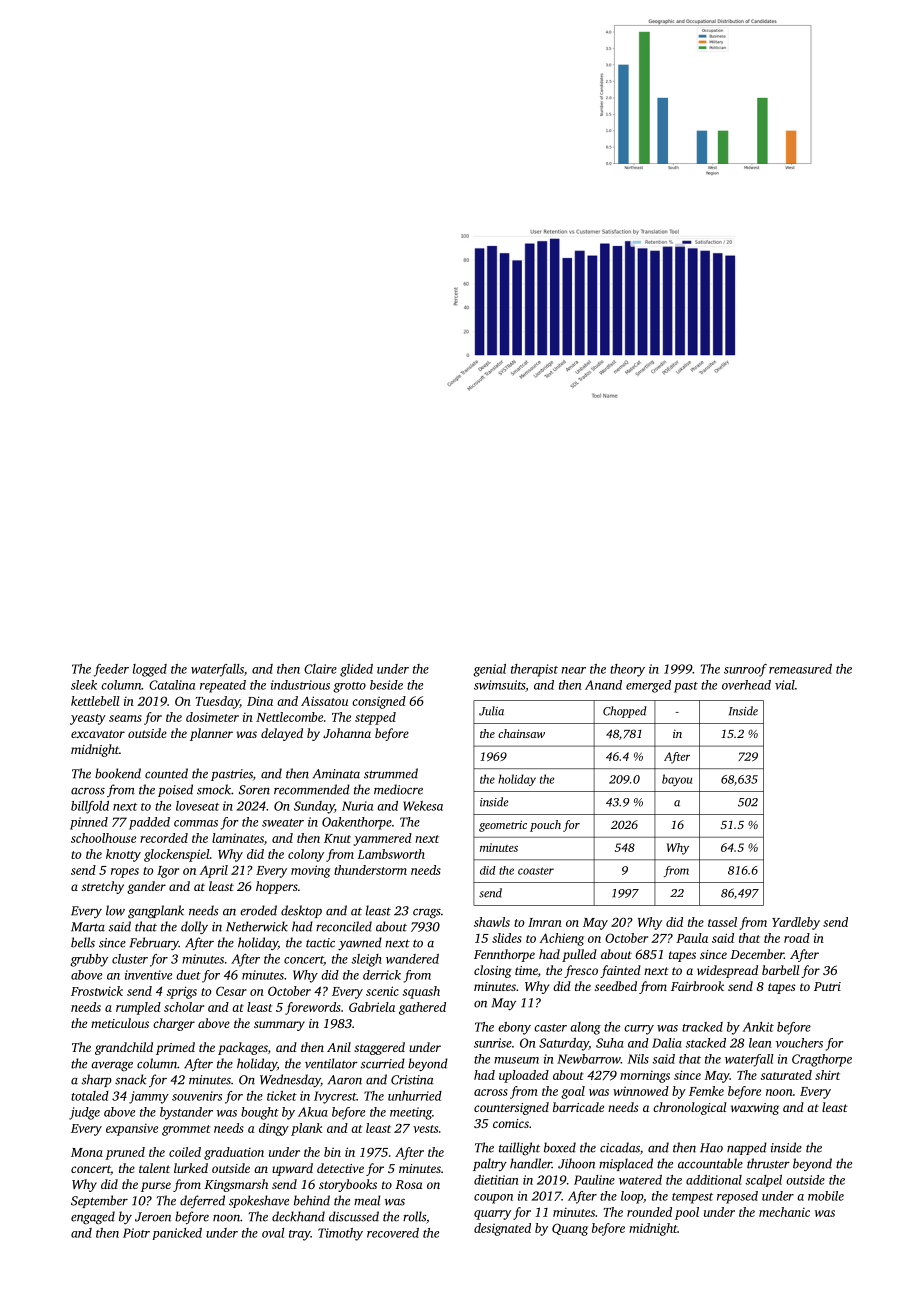 Image resolution: width=924 pixels, height=1308 pixels. What do you see at coordinates (784, 1212) in the image?
I see `mechanic` at bounding box center [784, 1212].
